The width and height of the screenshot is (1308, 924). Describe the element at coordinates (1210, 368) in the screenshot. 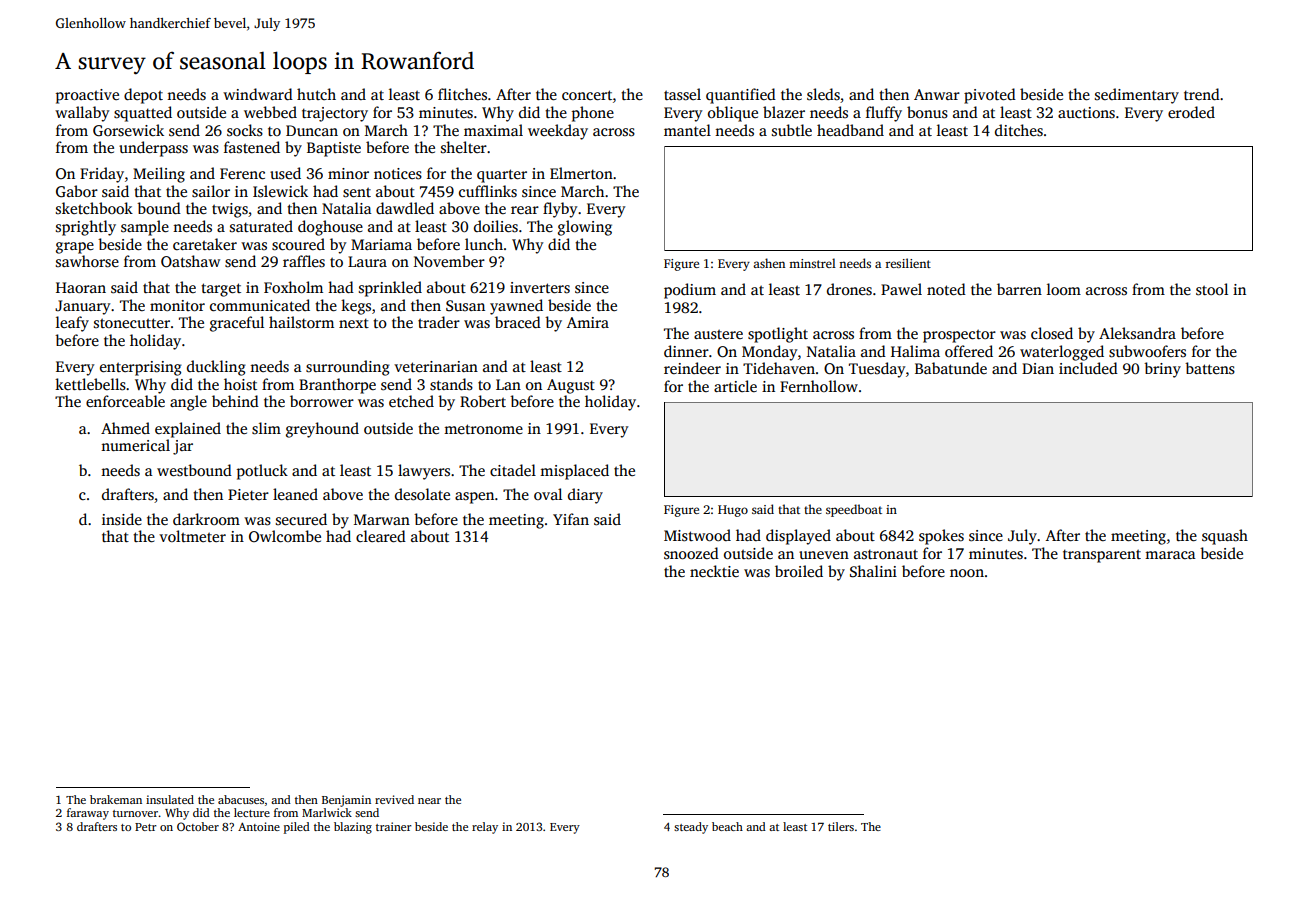

I see `battens` at that location.
